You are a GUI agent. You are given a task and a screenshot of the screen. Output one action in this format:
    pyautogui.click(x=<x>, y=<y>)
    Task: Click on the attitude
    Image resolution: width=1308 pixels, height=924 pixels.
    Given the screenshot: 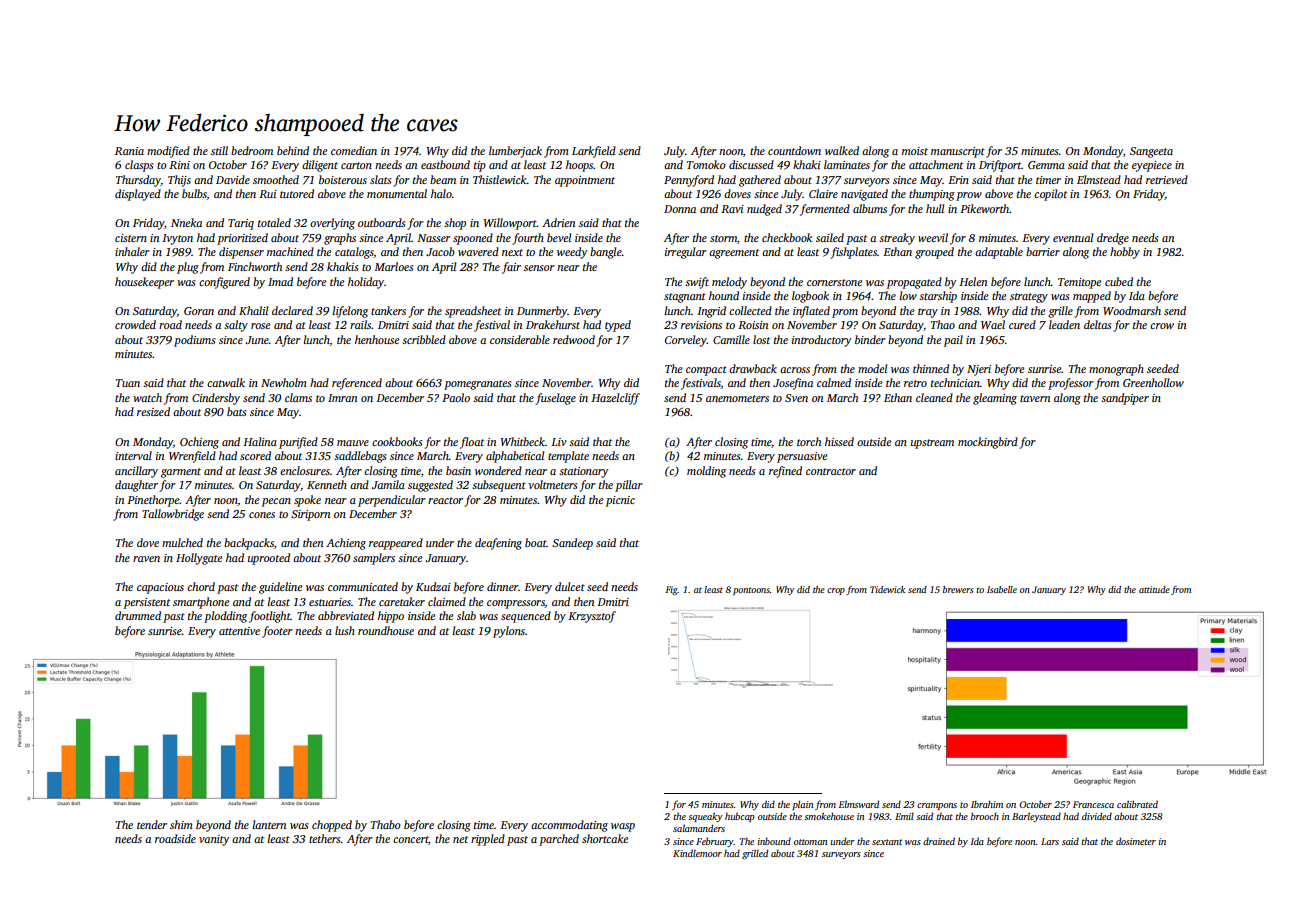 What is the action you would take?
    pyautogui.click(x=1154, y=589)
